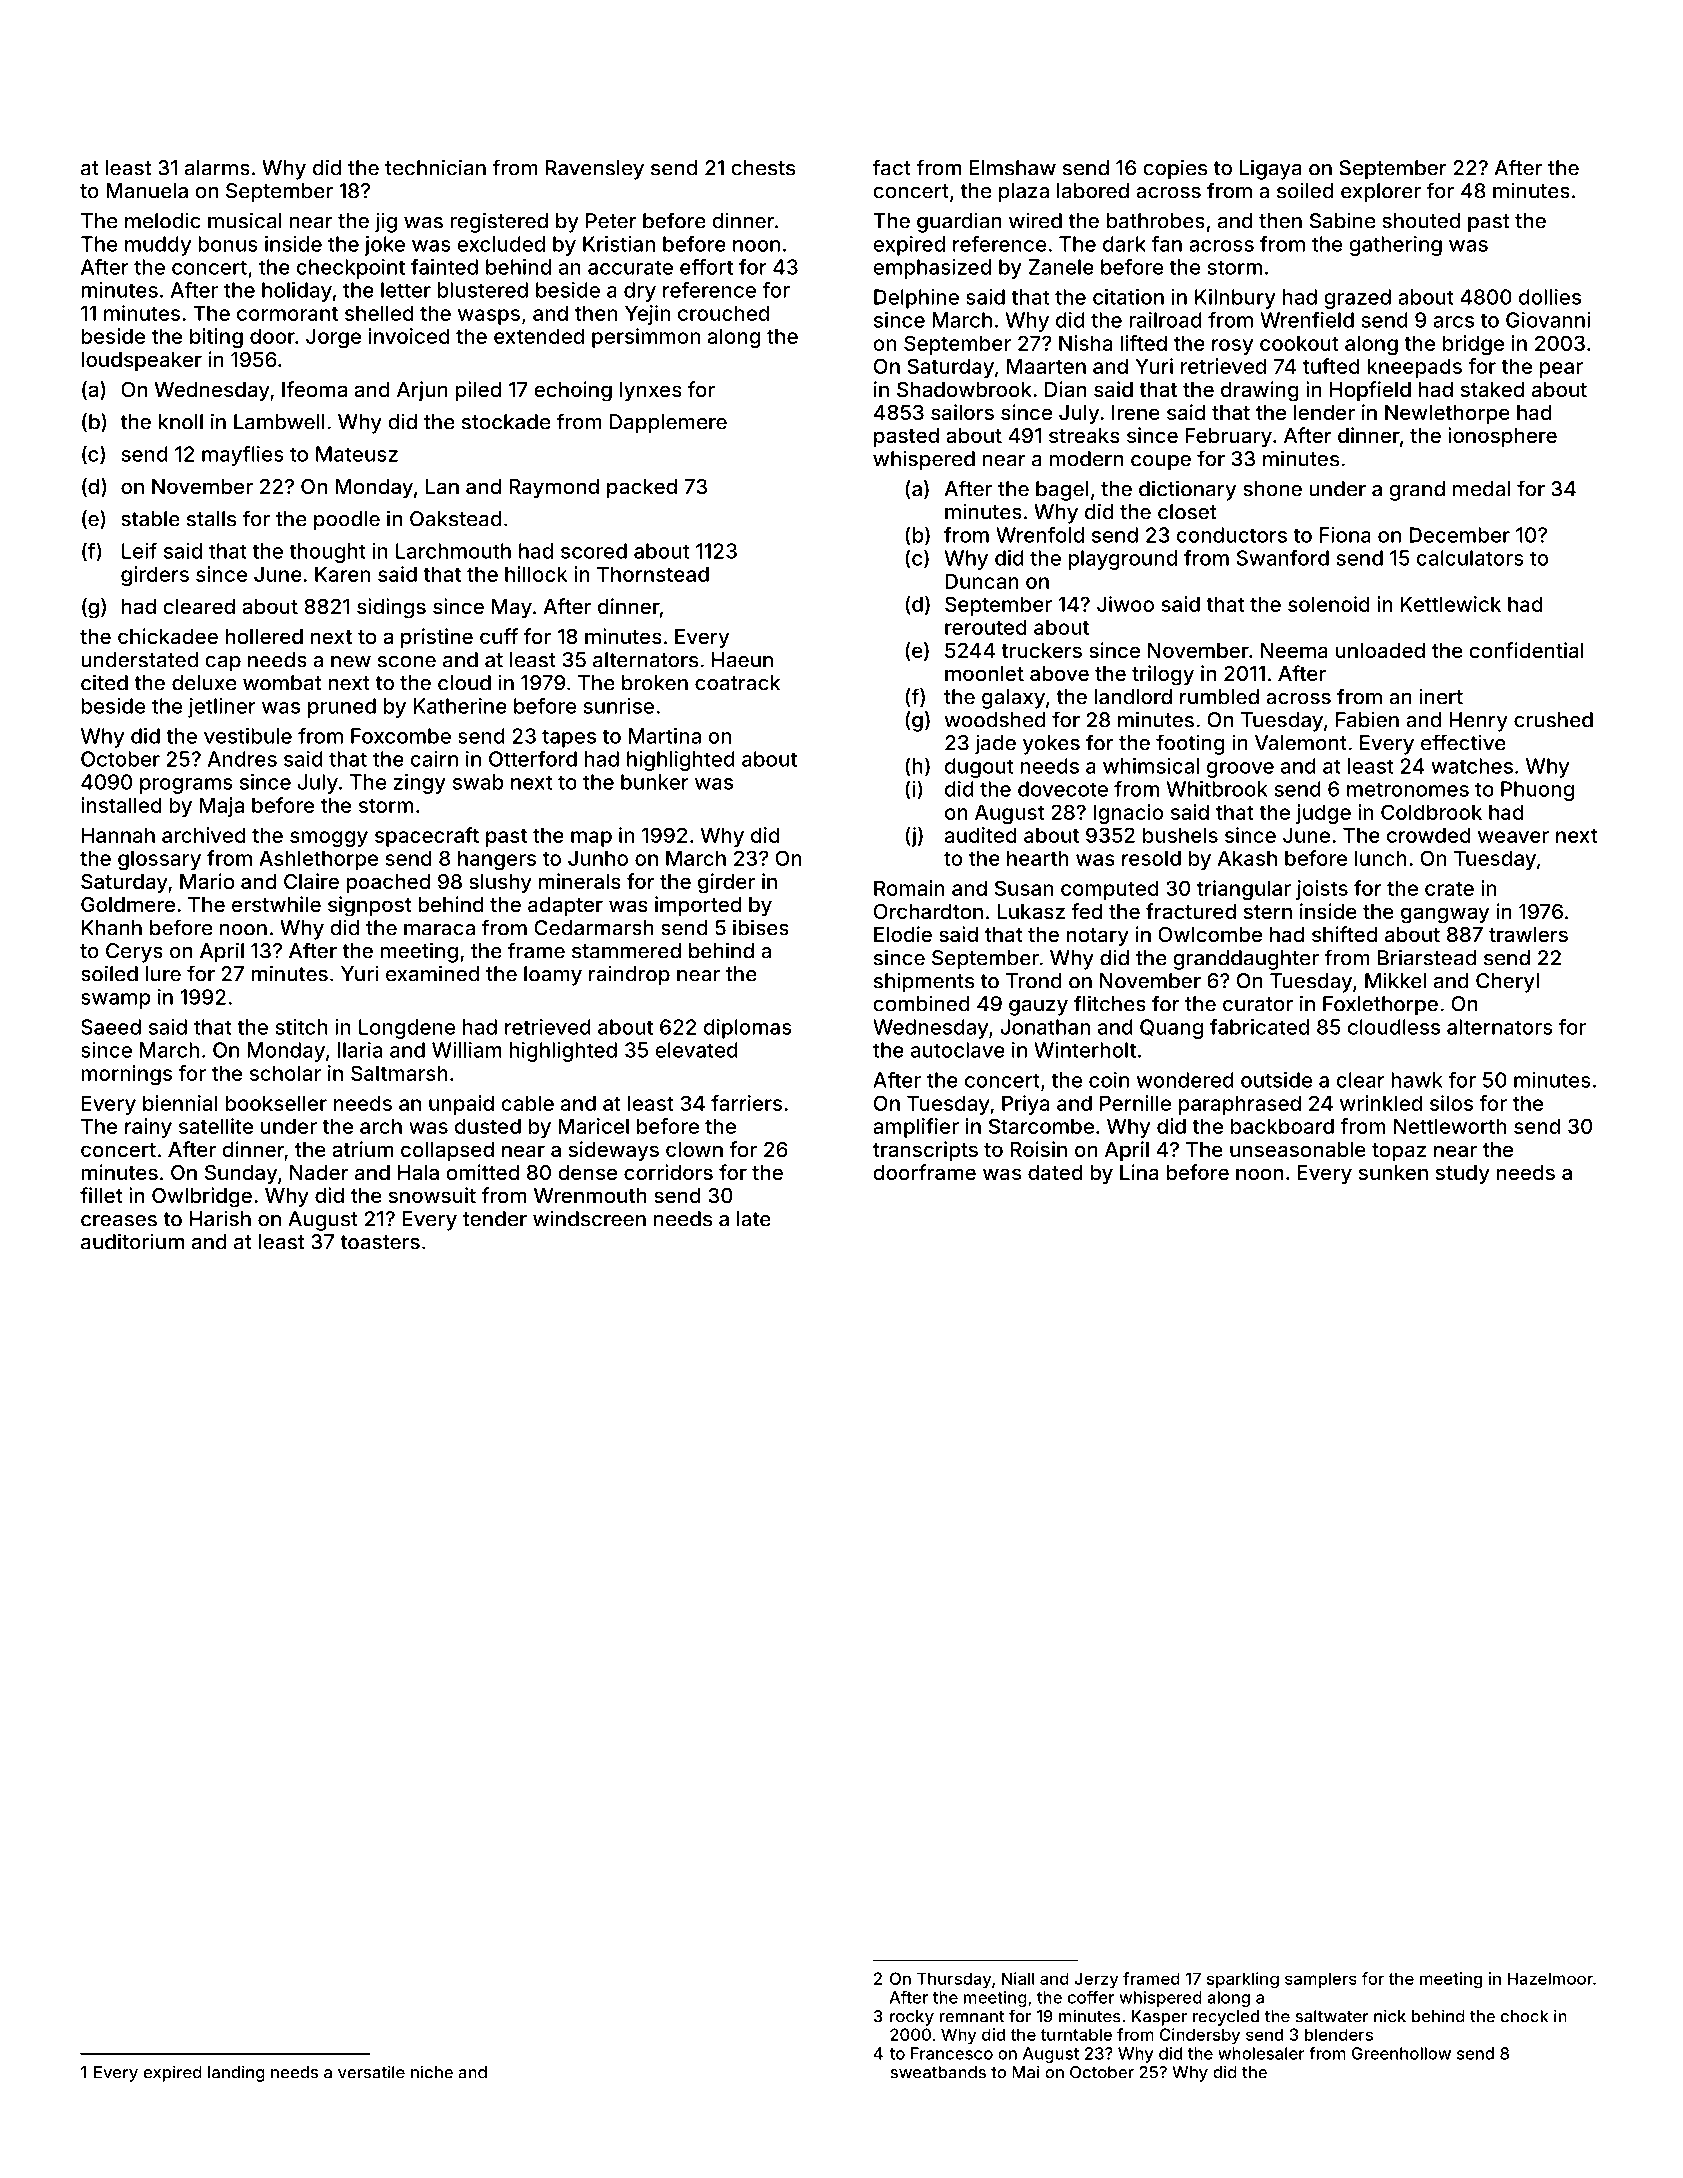 The image size is (1683, 2178). I want to click on landing, so click(236, 2073).
